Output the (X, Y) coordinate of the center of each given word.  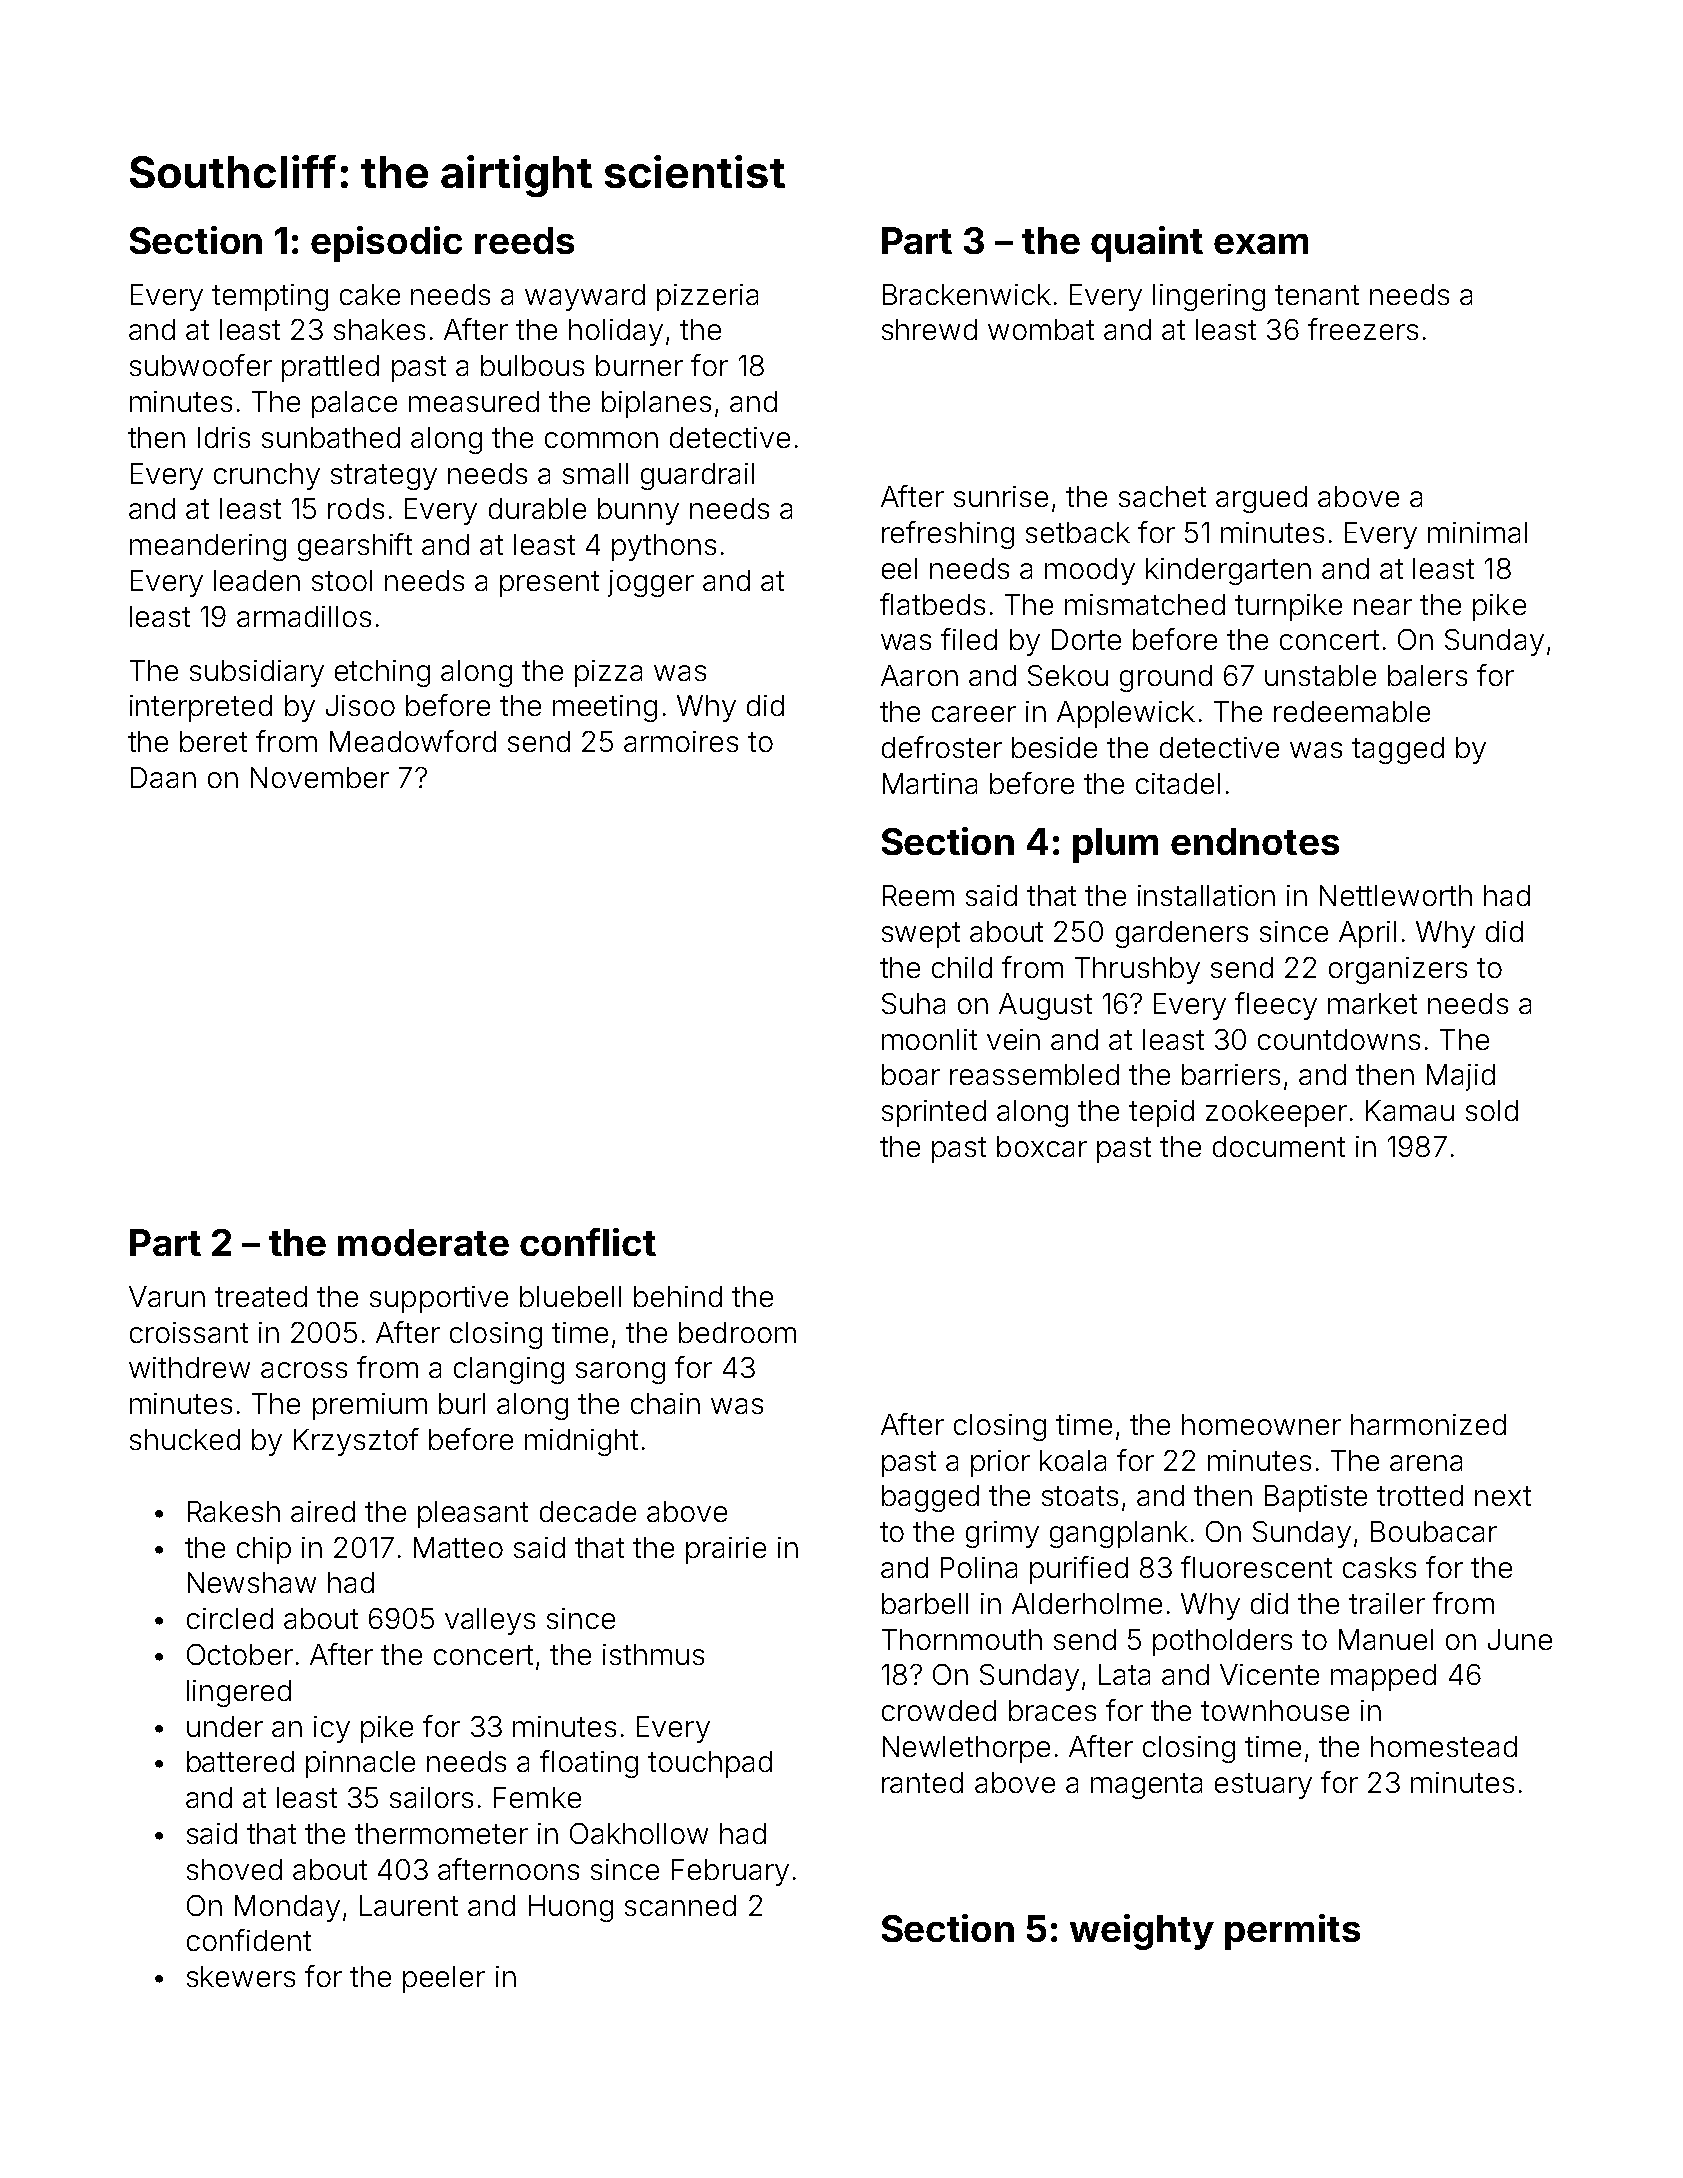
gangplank (1119, 1534)
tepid (1161, 1113)
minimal (1477, 532)
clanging (509, 1370)
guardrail (697, 476)
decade (588, 1511)
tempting (270, 297)
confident (249, 1940)
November (320, 777)
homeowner (1261, 1424)
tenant (1317, 295)
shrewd (929, 329)
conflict (588, 1242)
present (549, 584)
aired (323, 1511)
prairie (726, 1550)
